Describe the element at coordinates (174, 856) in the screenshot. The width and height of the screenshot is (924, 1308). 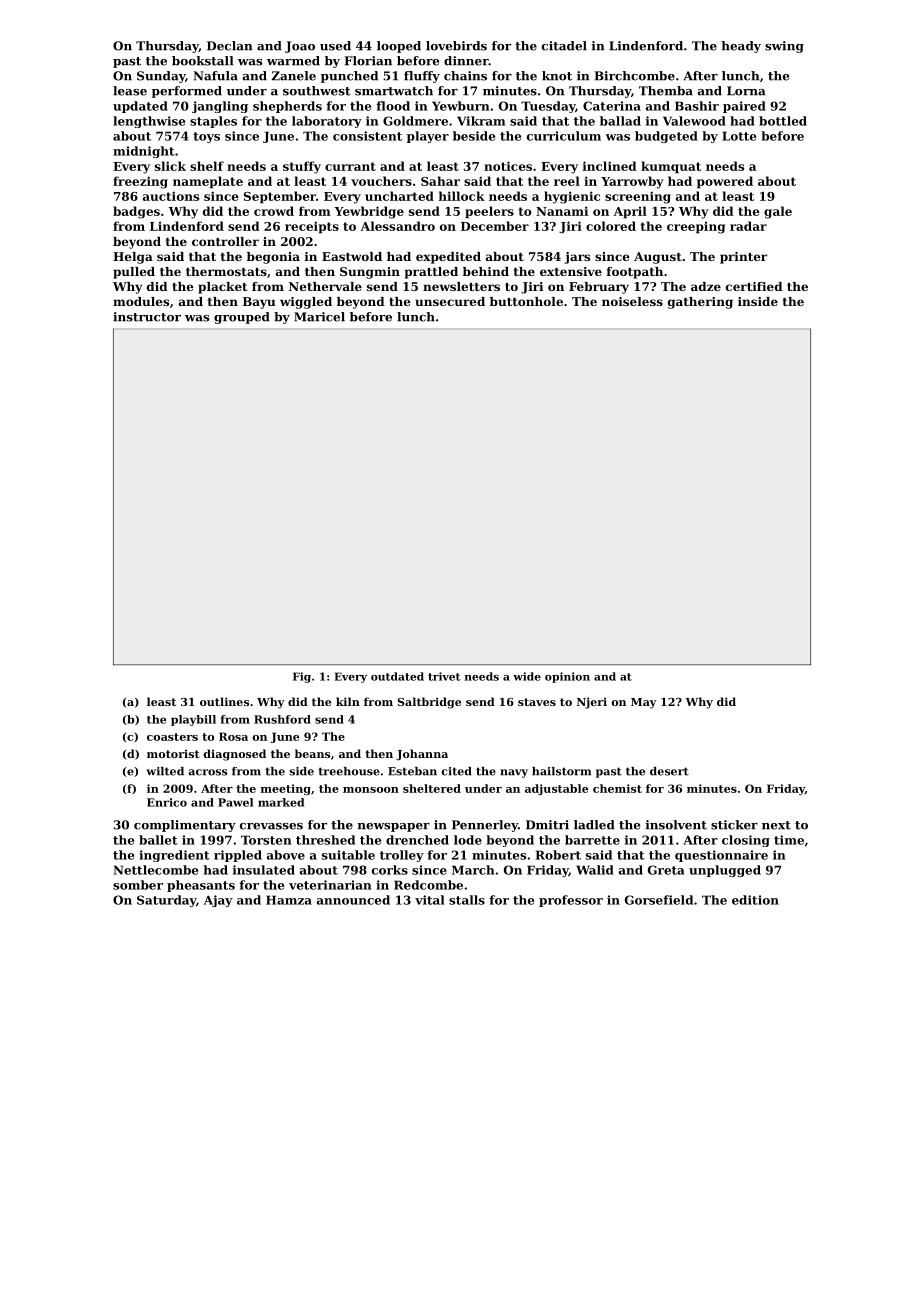
I see `ingredient` at that location.
